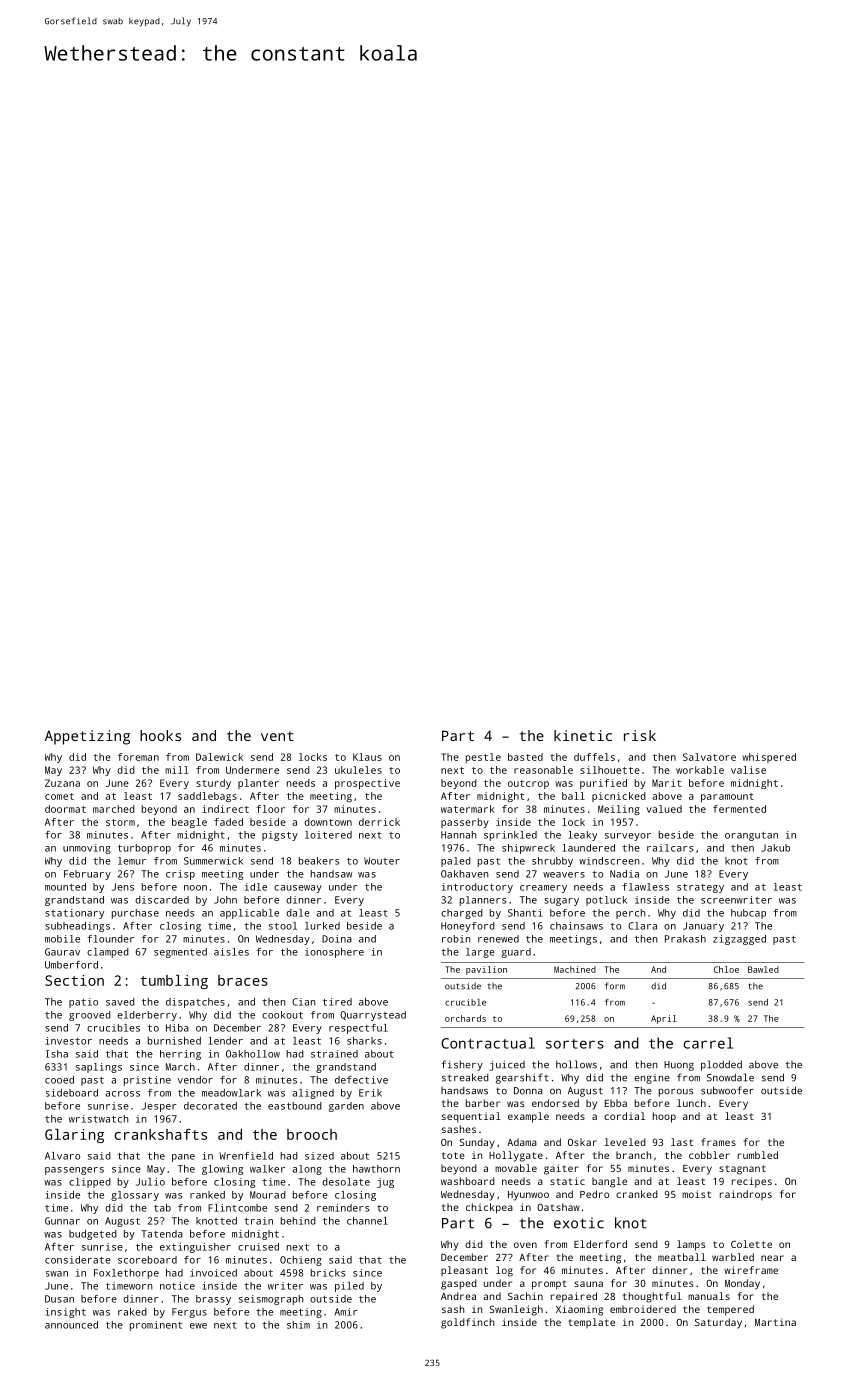 This image has width=849, height=1400. Describe the element at coordinates (156, 1326) in the image. I see `prominent` at that location.
